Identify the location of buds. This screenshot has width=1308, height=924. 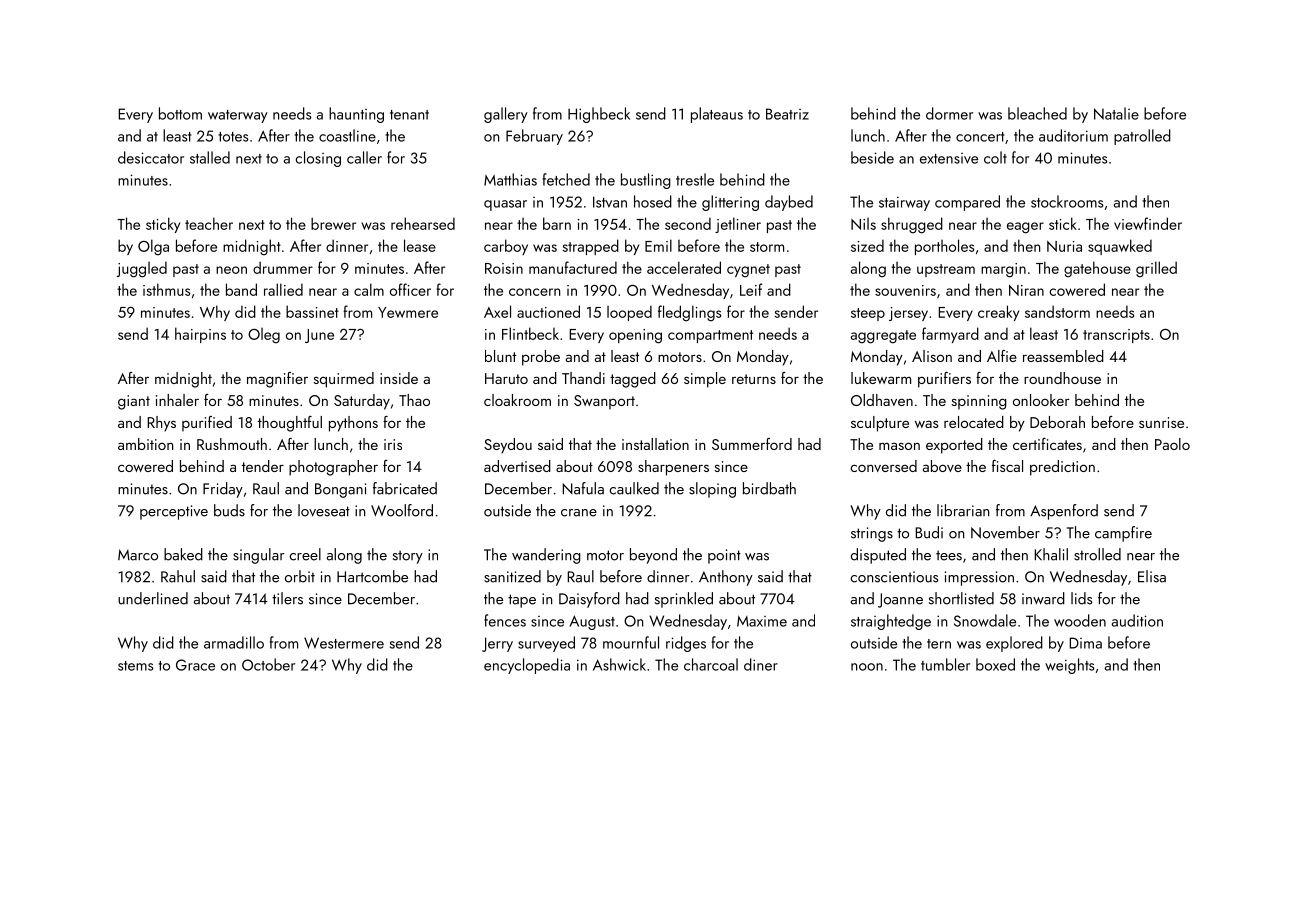
(229, 510).
